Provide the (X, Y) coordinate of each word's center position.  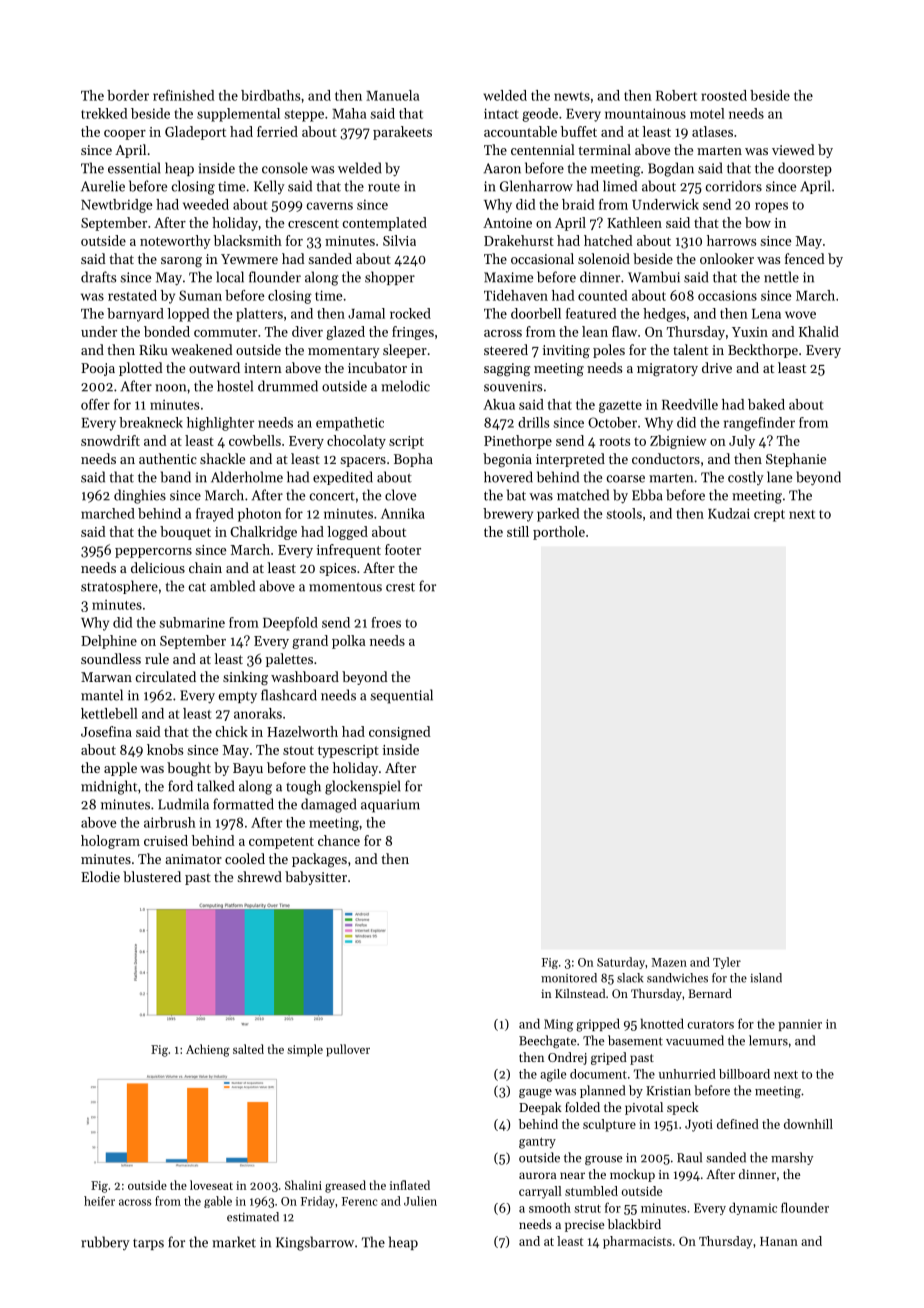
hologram (110, 842)
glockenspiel (363, 787)
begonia (507, 460)
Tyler (727, 963)
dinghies (140, 496)
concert (332, 496)
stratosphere (119, 587)
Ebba (647, 495)
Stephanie (796, 460)
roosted (724, 95)
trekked (104, 113)
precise (584, 1226)
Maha (349, 113)
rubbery (105, 1243)
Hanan (779, 1241)
